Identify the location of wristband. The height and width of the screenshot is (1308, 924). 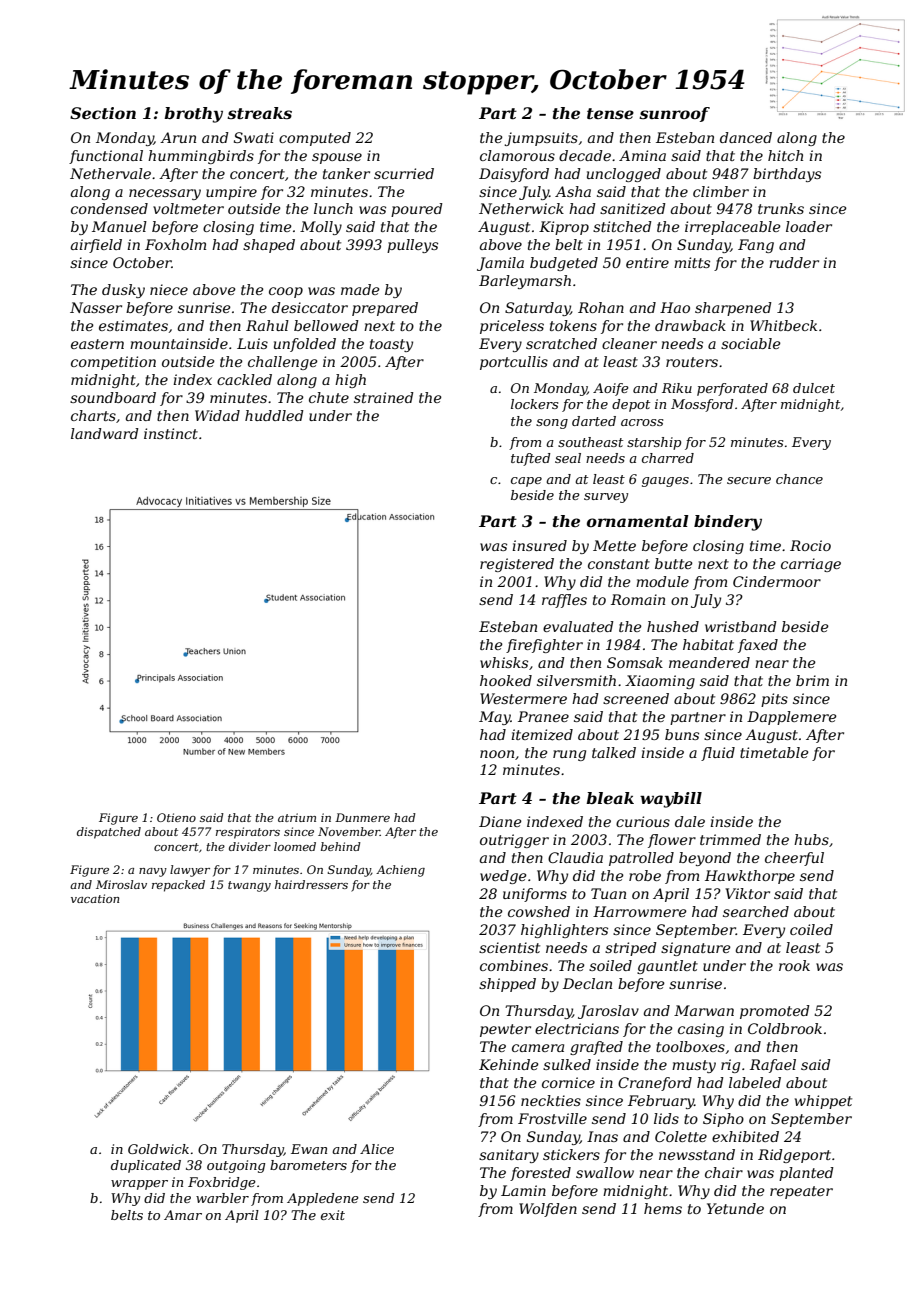
(741, 626).
